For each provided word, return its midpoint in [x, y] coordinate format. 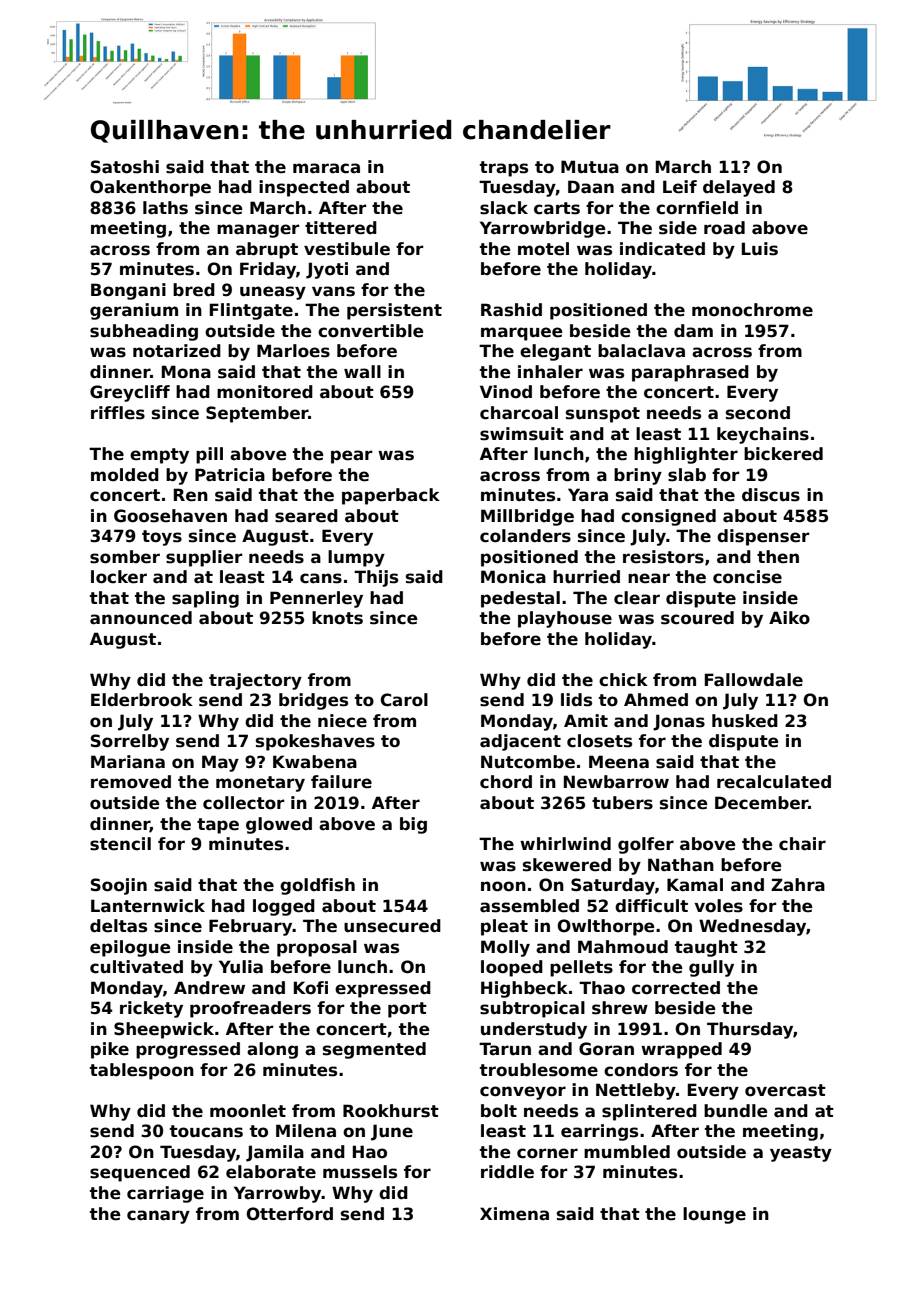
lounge [714, 1215]
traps [504, 169]
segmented [374, 1050]
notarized [177, 351]
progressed [188, 1050]
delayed [739, 188]
